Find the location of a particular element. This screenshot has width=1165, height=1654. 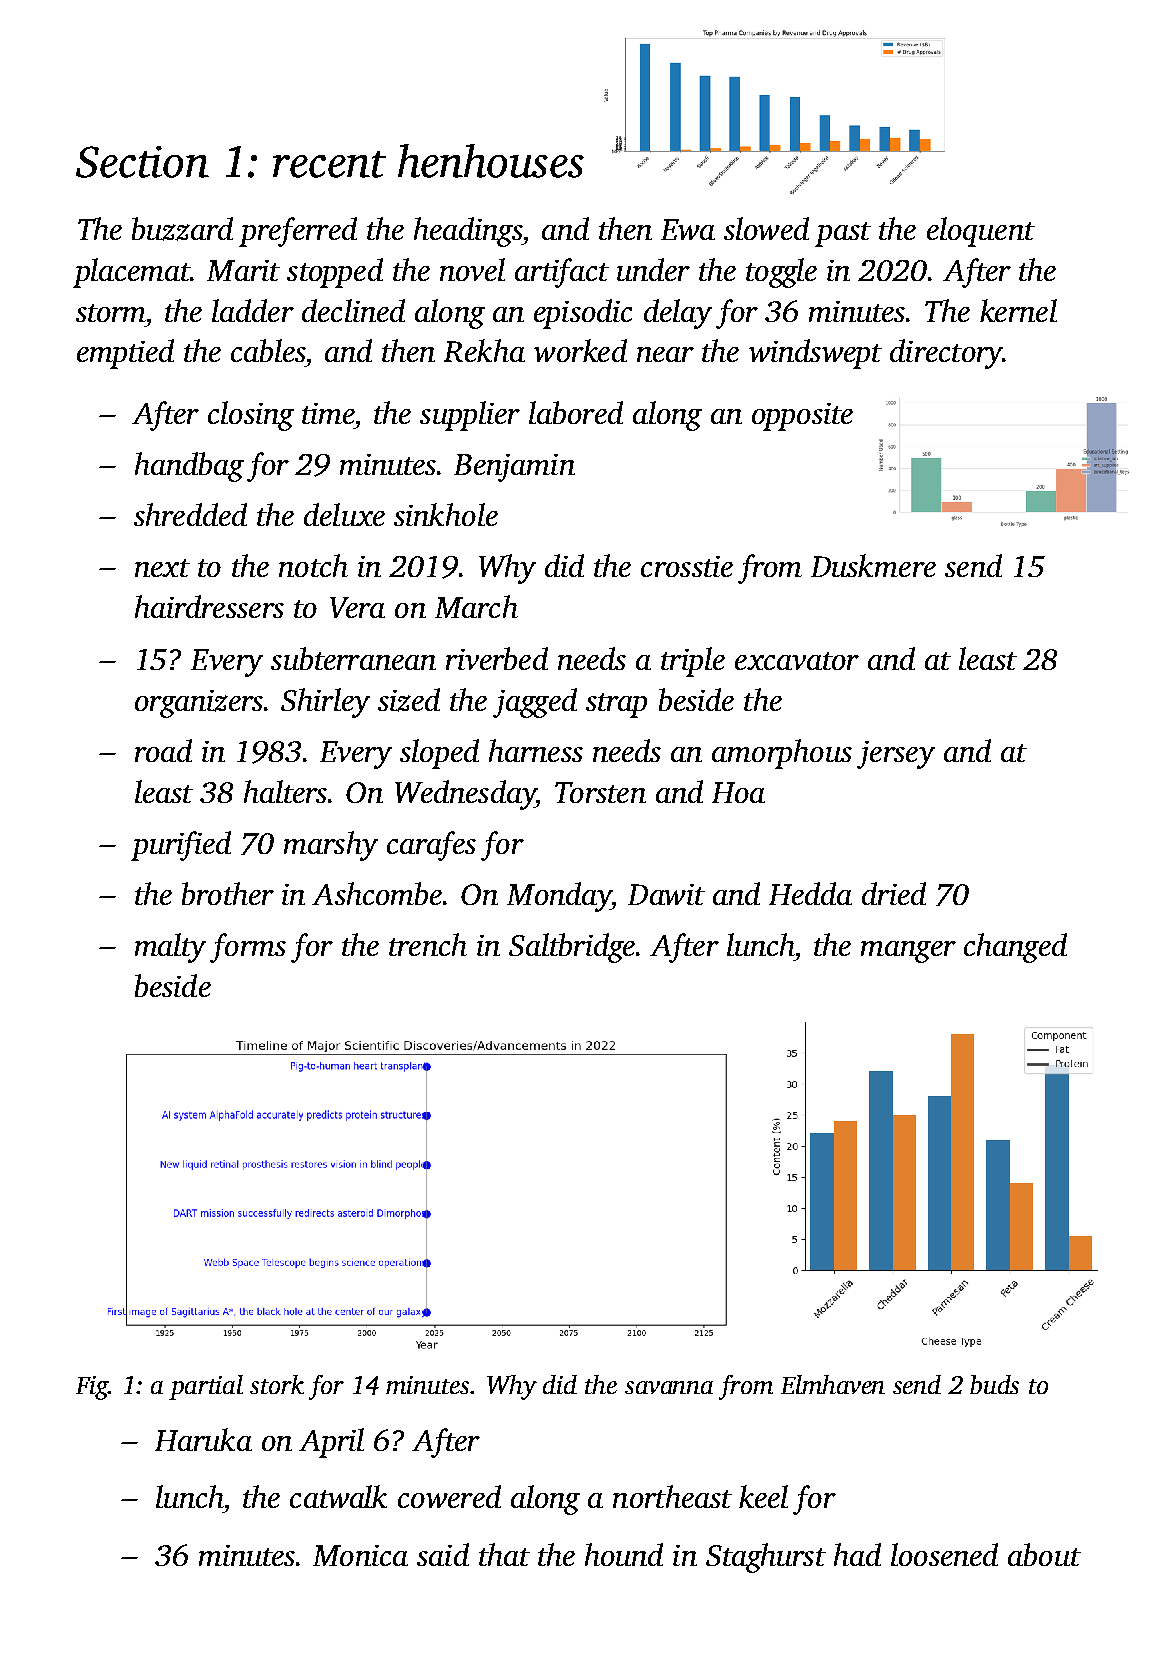

supplier is located at coordinates (470, 416).
